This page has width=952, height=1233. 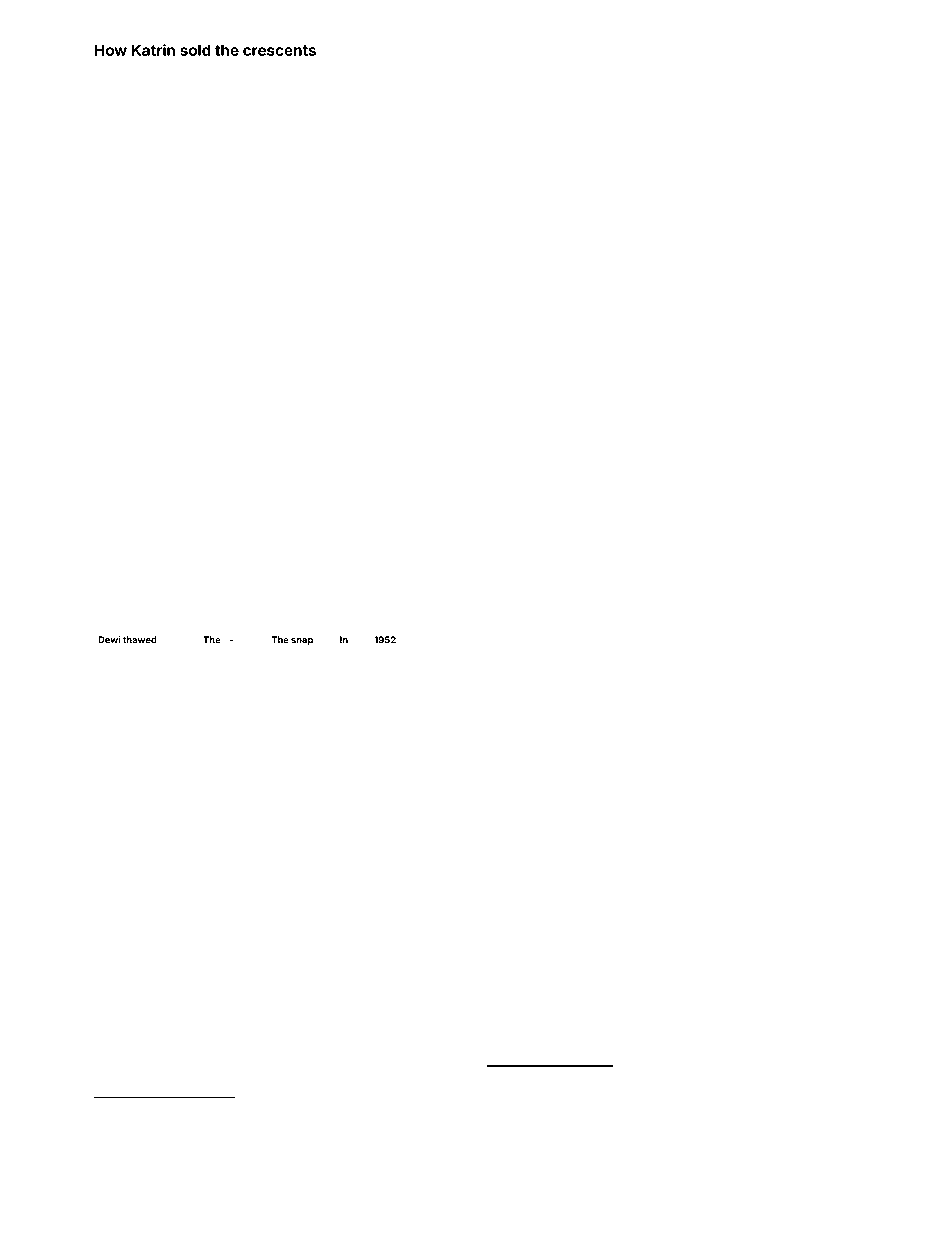 What do you see at coordinates (273, 557) in the page?
I see `coves` at bounding box center [273, 557].
